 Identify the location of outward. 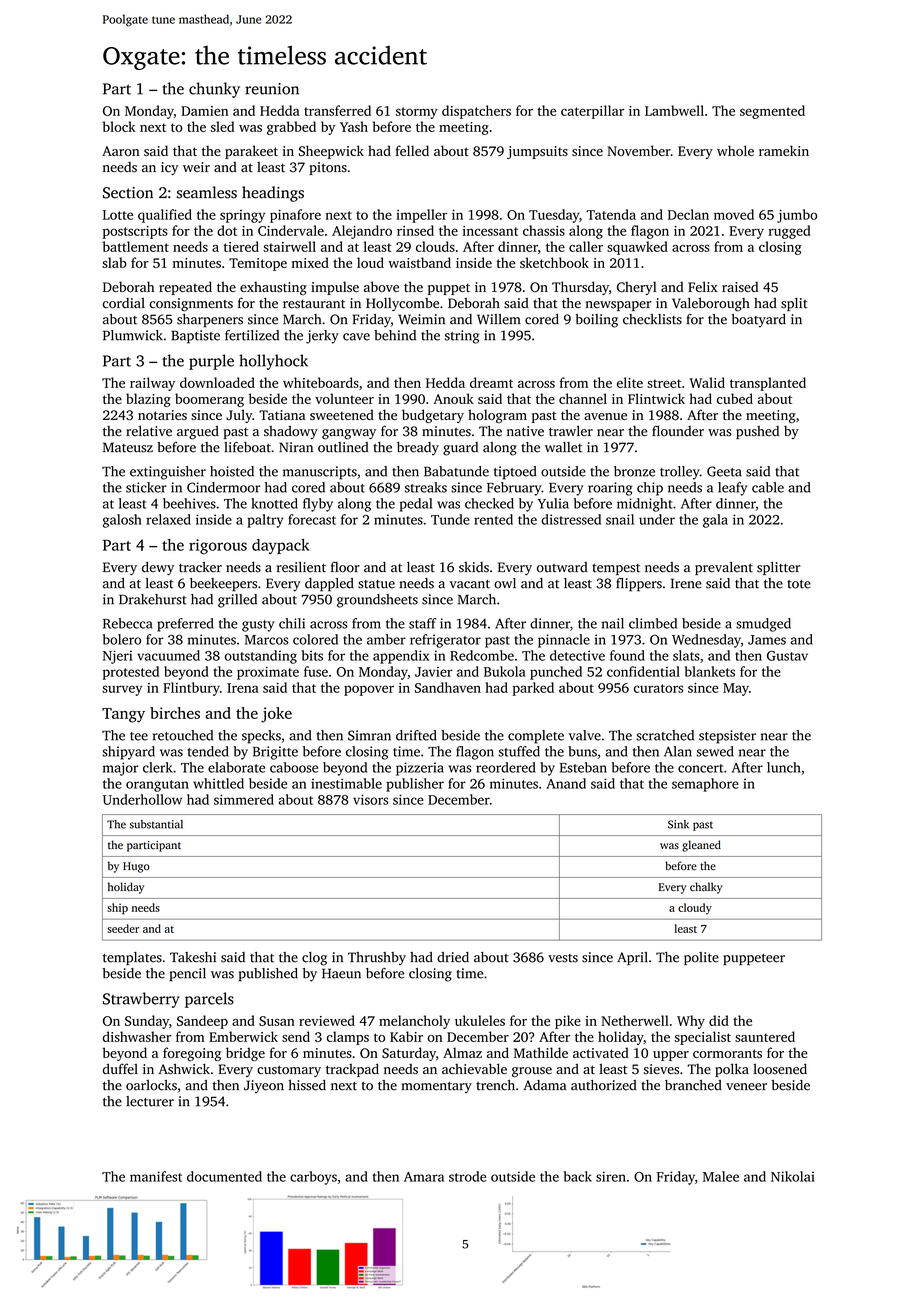
(562, 567).
